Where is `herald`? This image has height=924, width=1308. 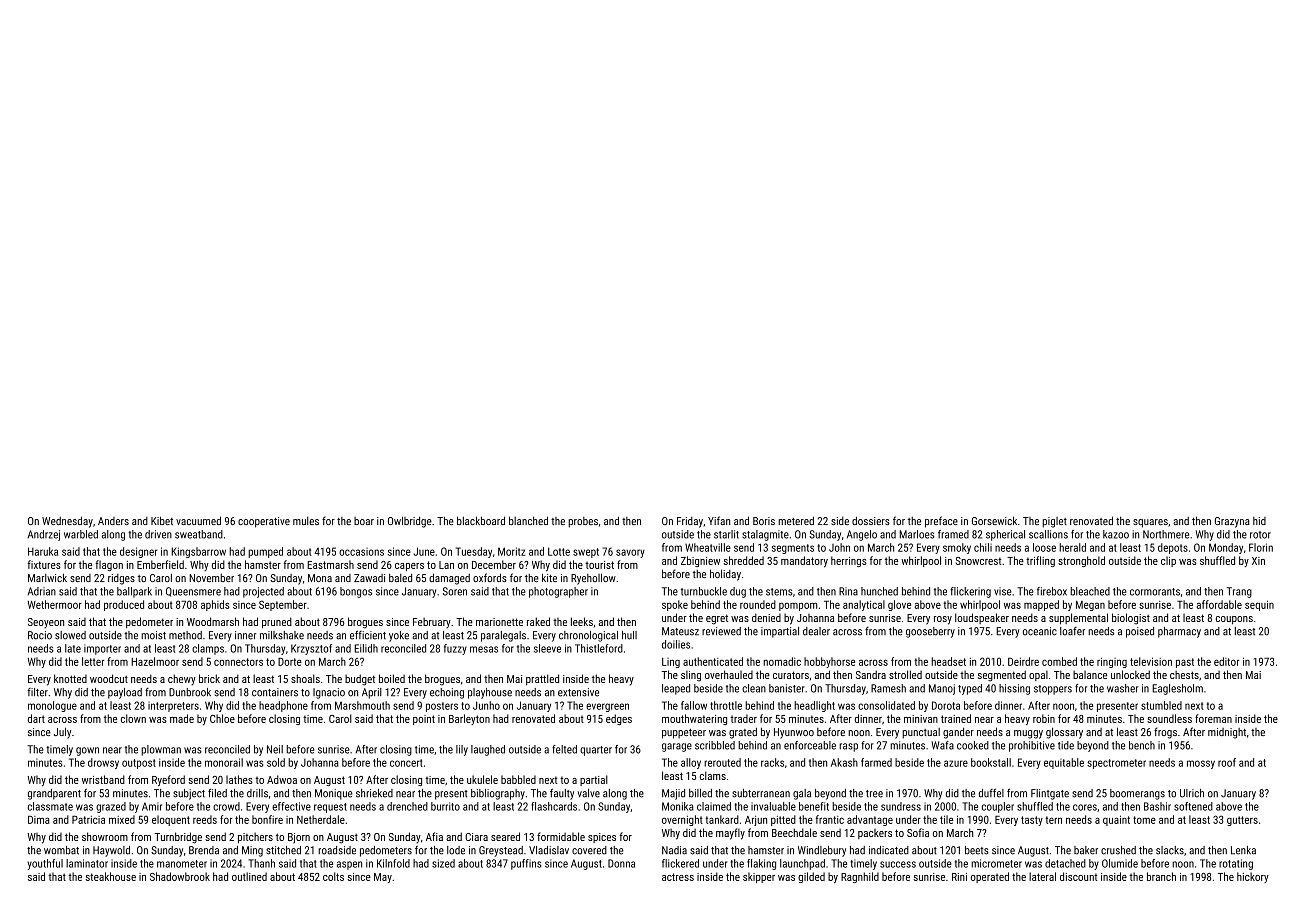 herald is located at coordinates (1072, 547).
